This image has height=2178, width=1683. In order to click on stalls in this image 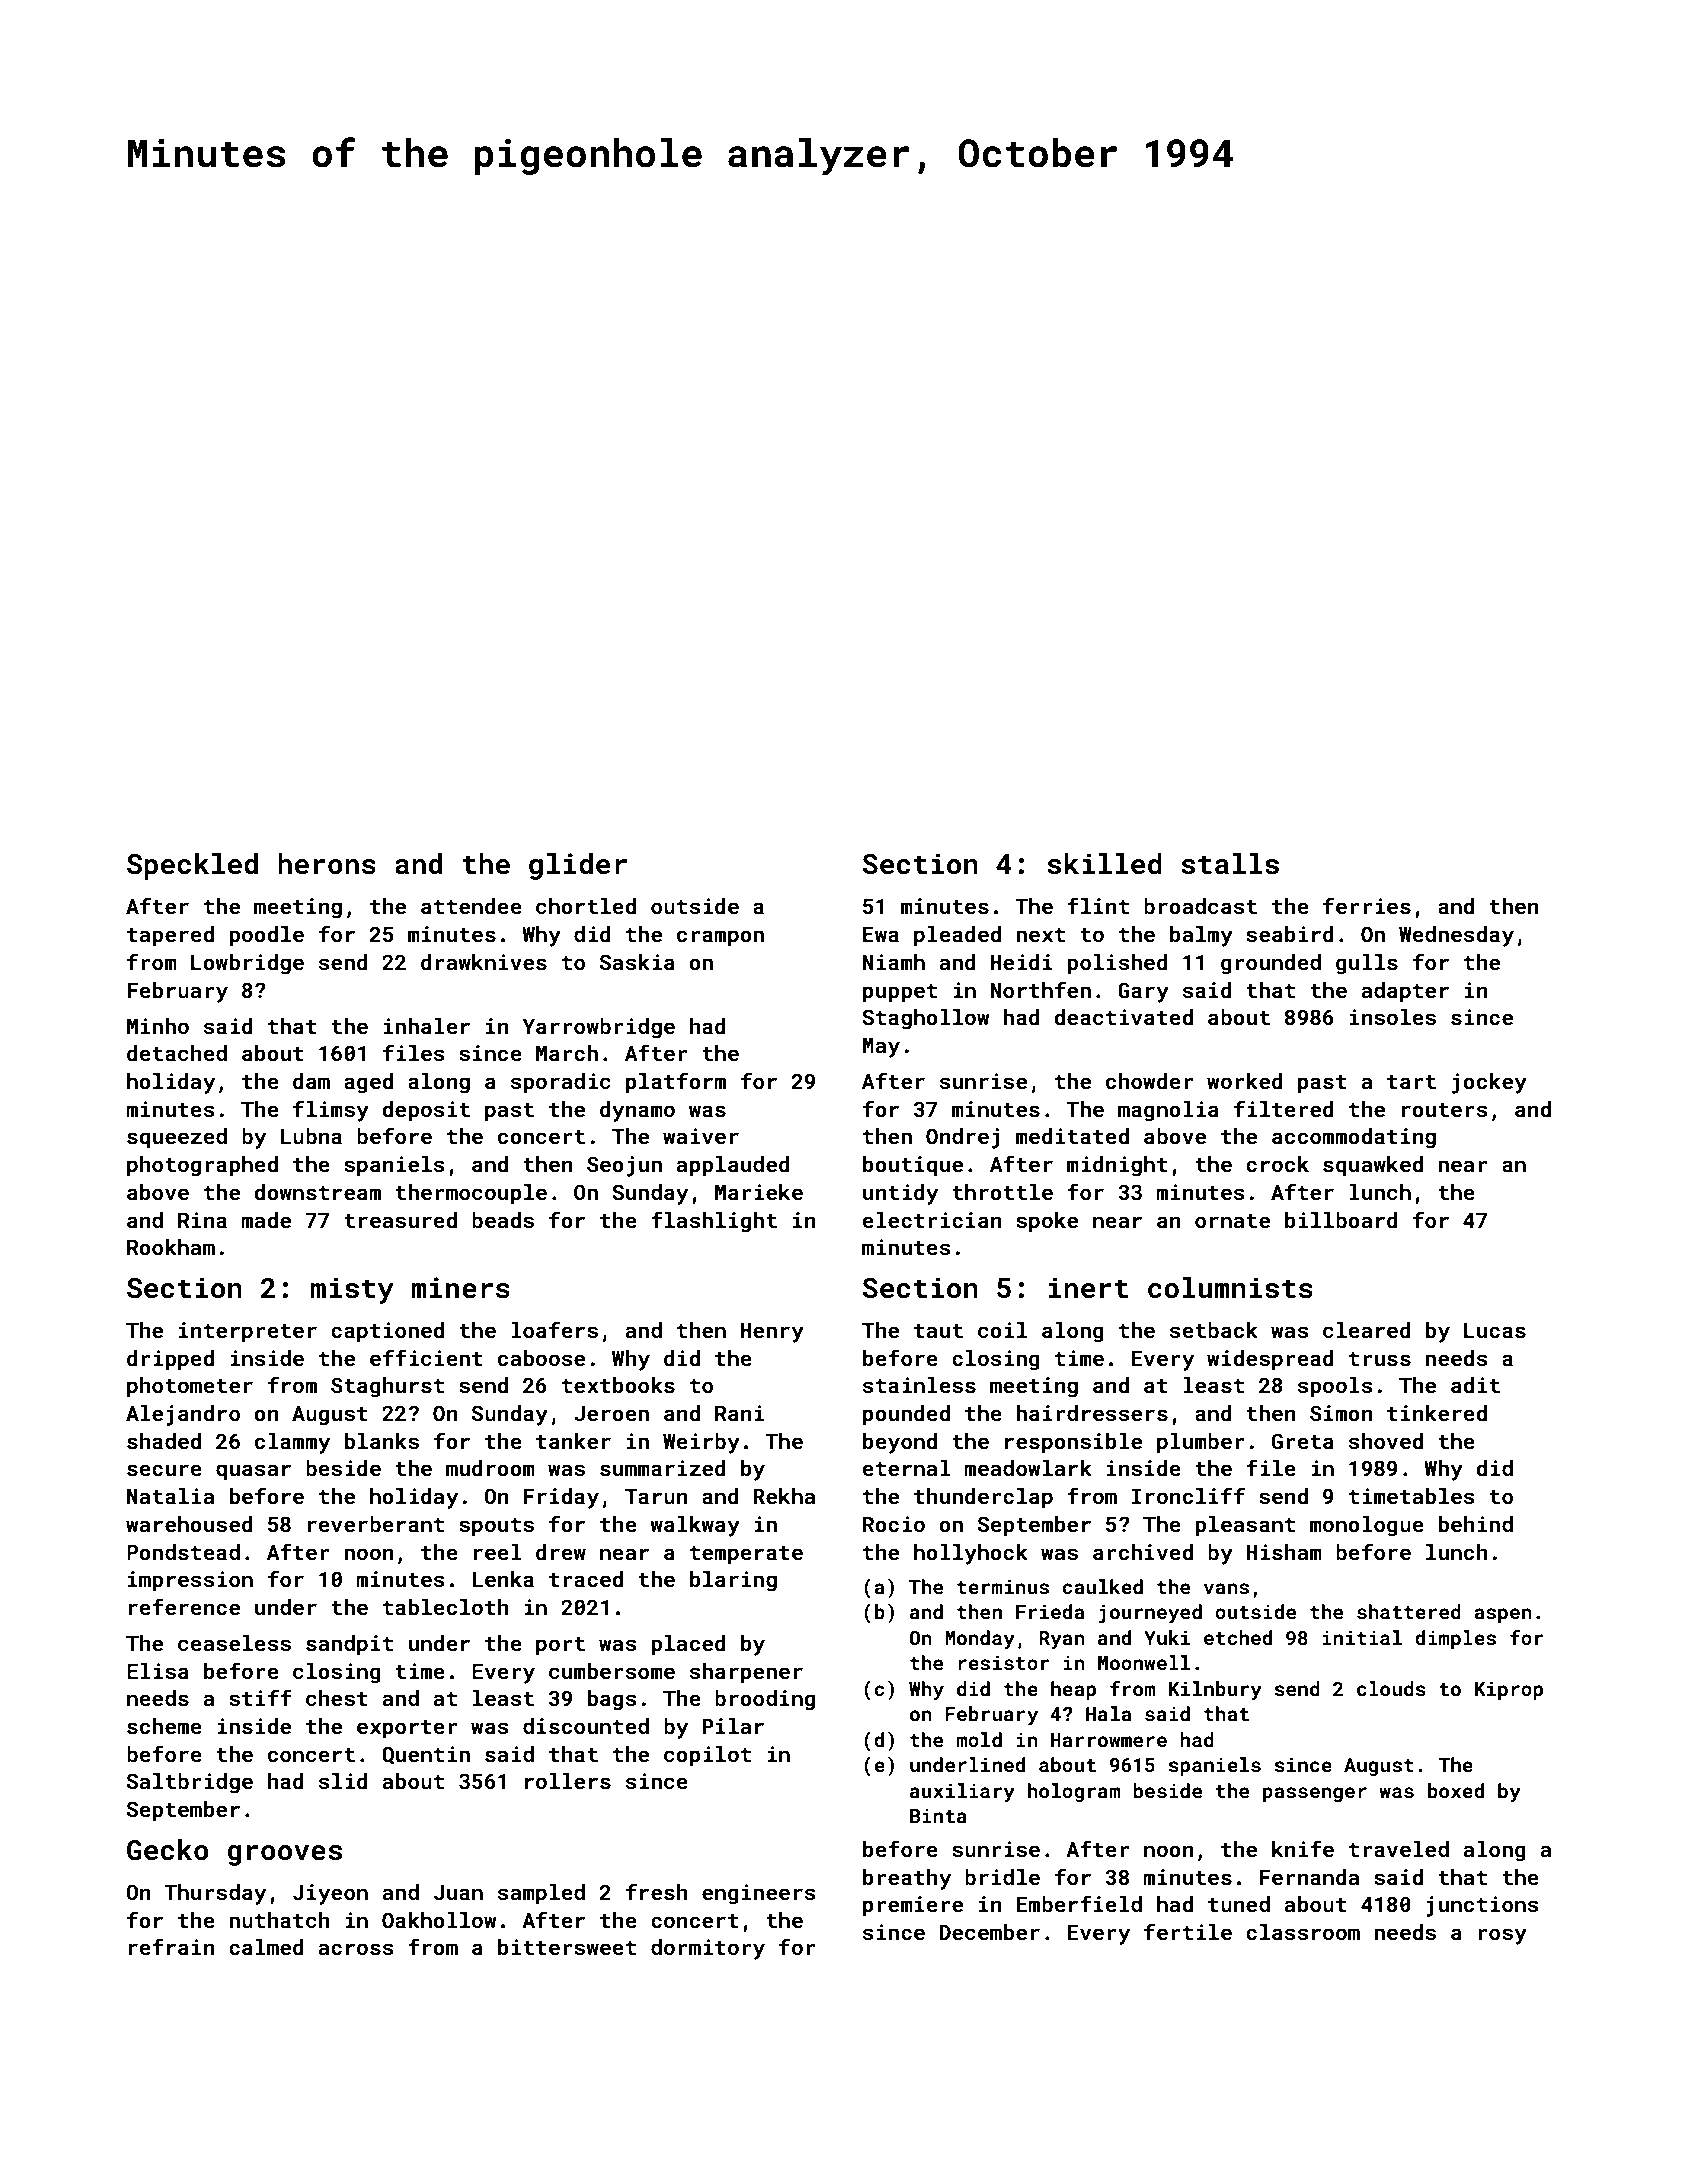, I will do `click(1230, 864)`.
